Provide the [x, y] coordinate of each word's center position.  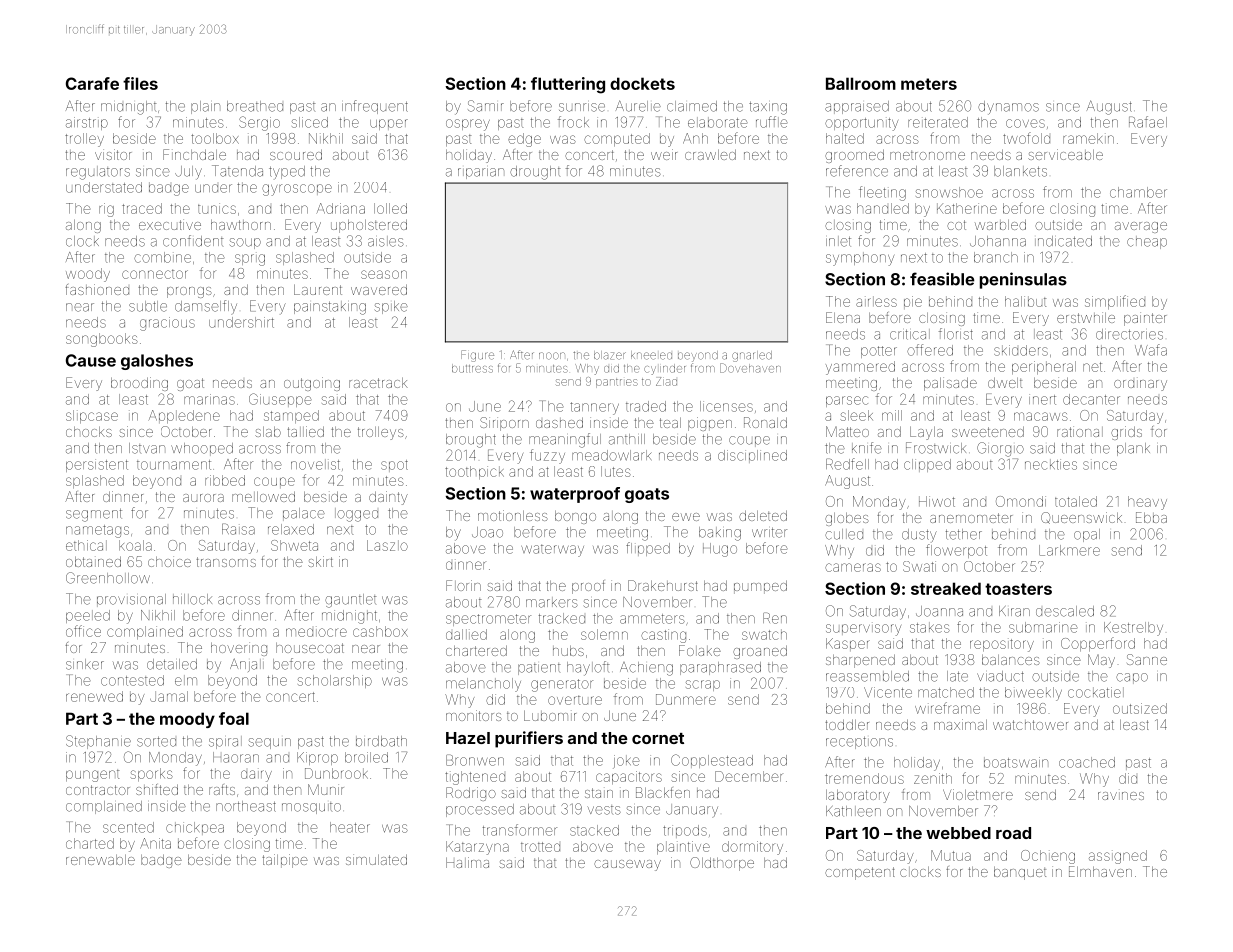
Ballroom [861, 83]
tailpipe [285, 861]
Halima [467, 862]
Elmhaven [1100, 871]
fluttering [568, 85]
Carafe [92, 83]
